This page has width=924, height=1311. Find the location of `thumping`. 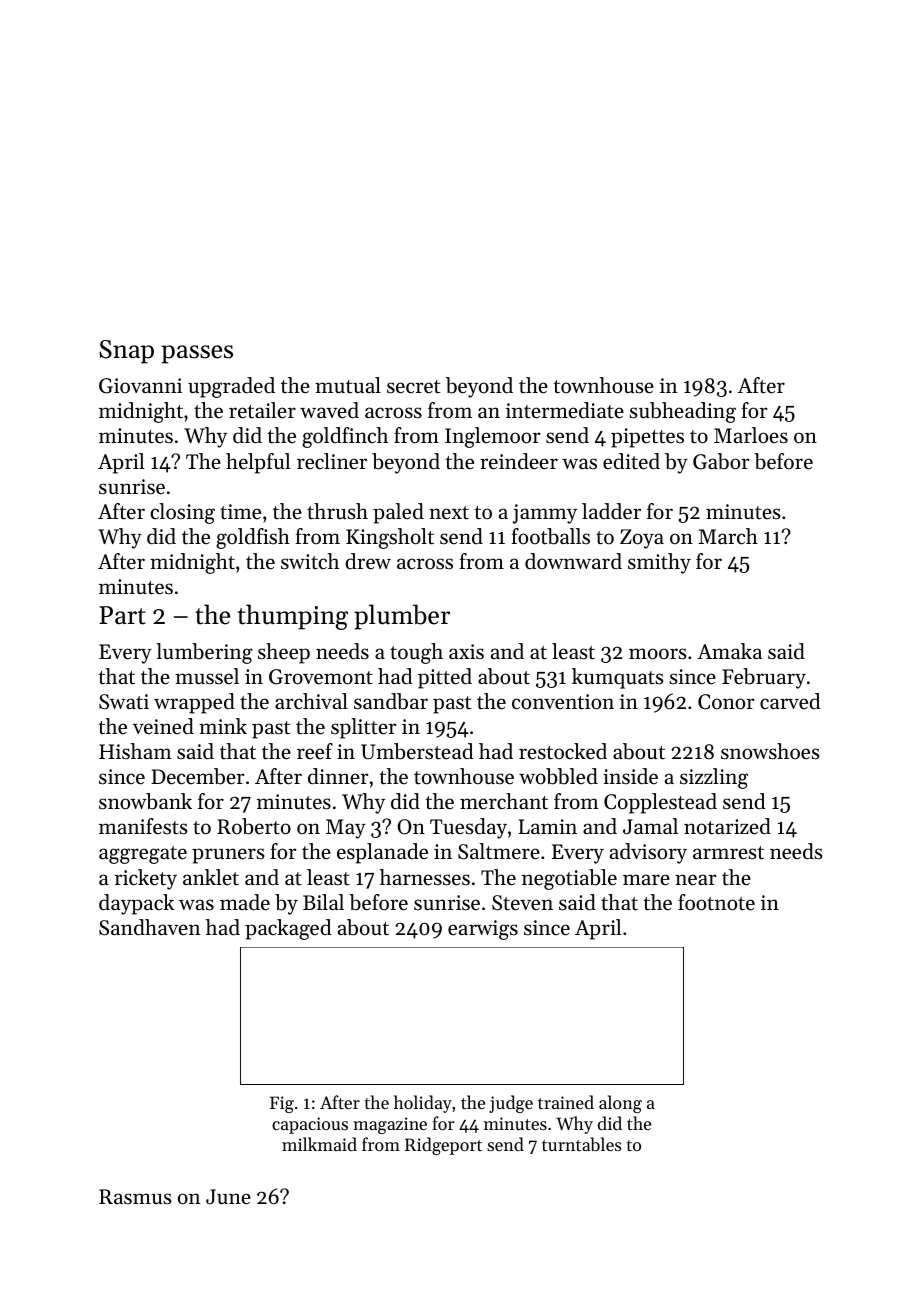

thumping is located at coordinates (293, 617).
